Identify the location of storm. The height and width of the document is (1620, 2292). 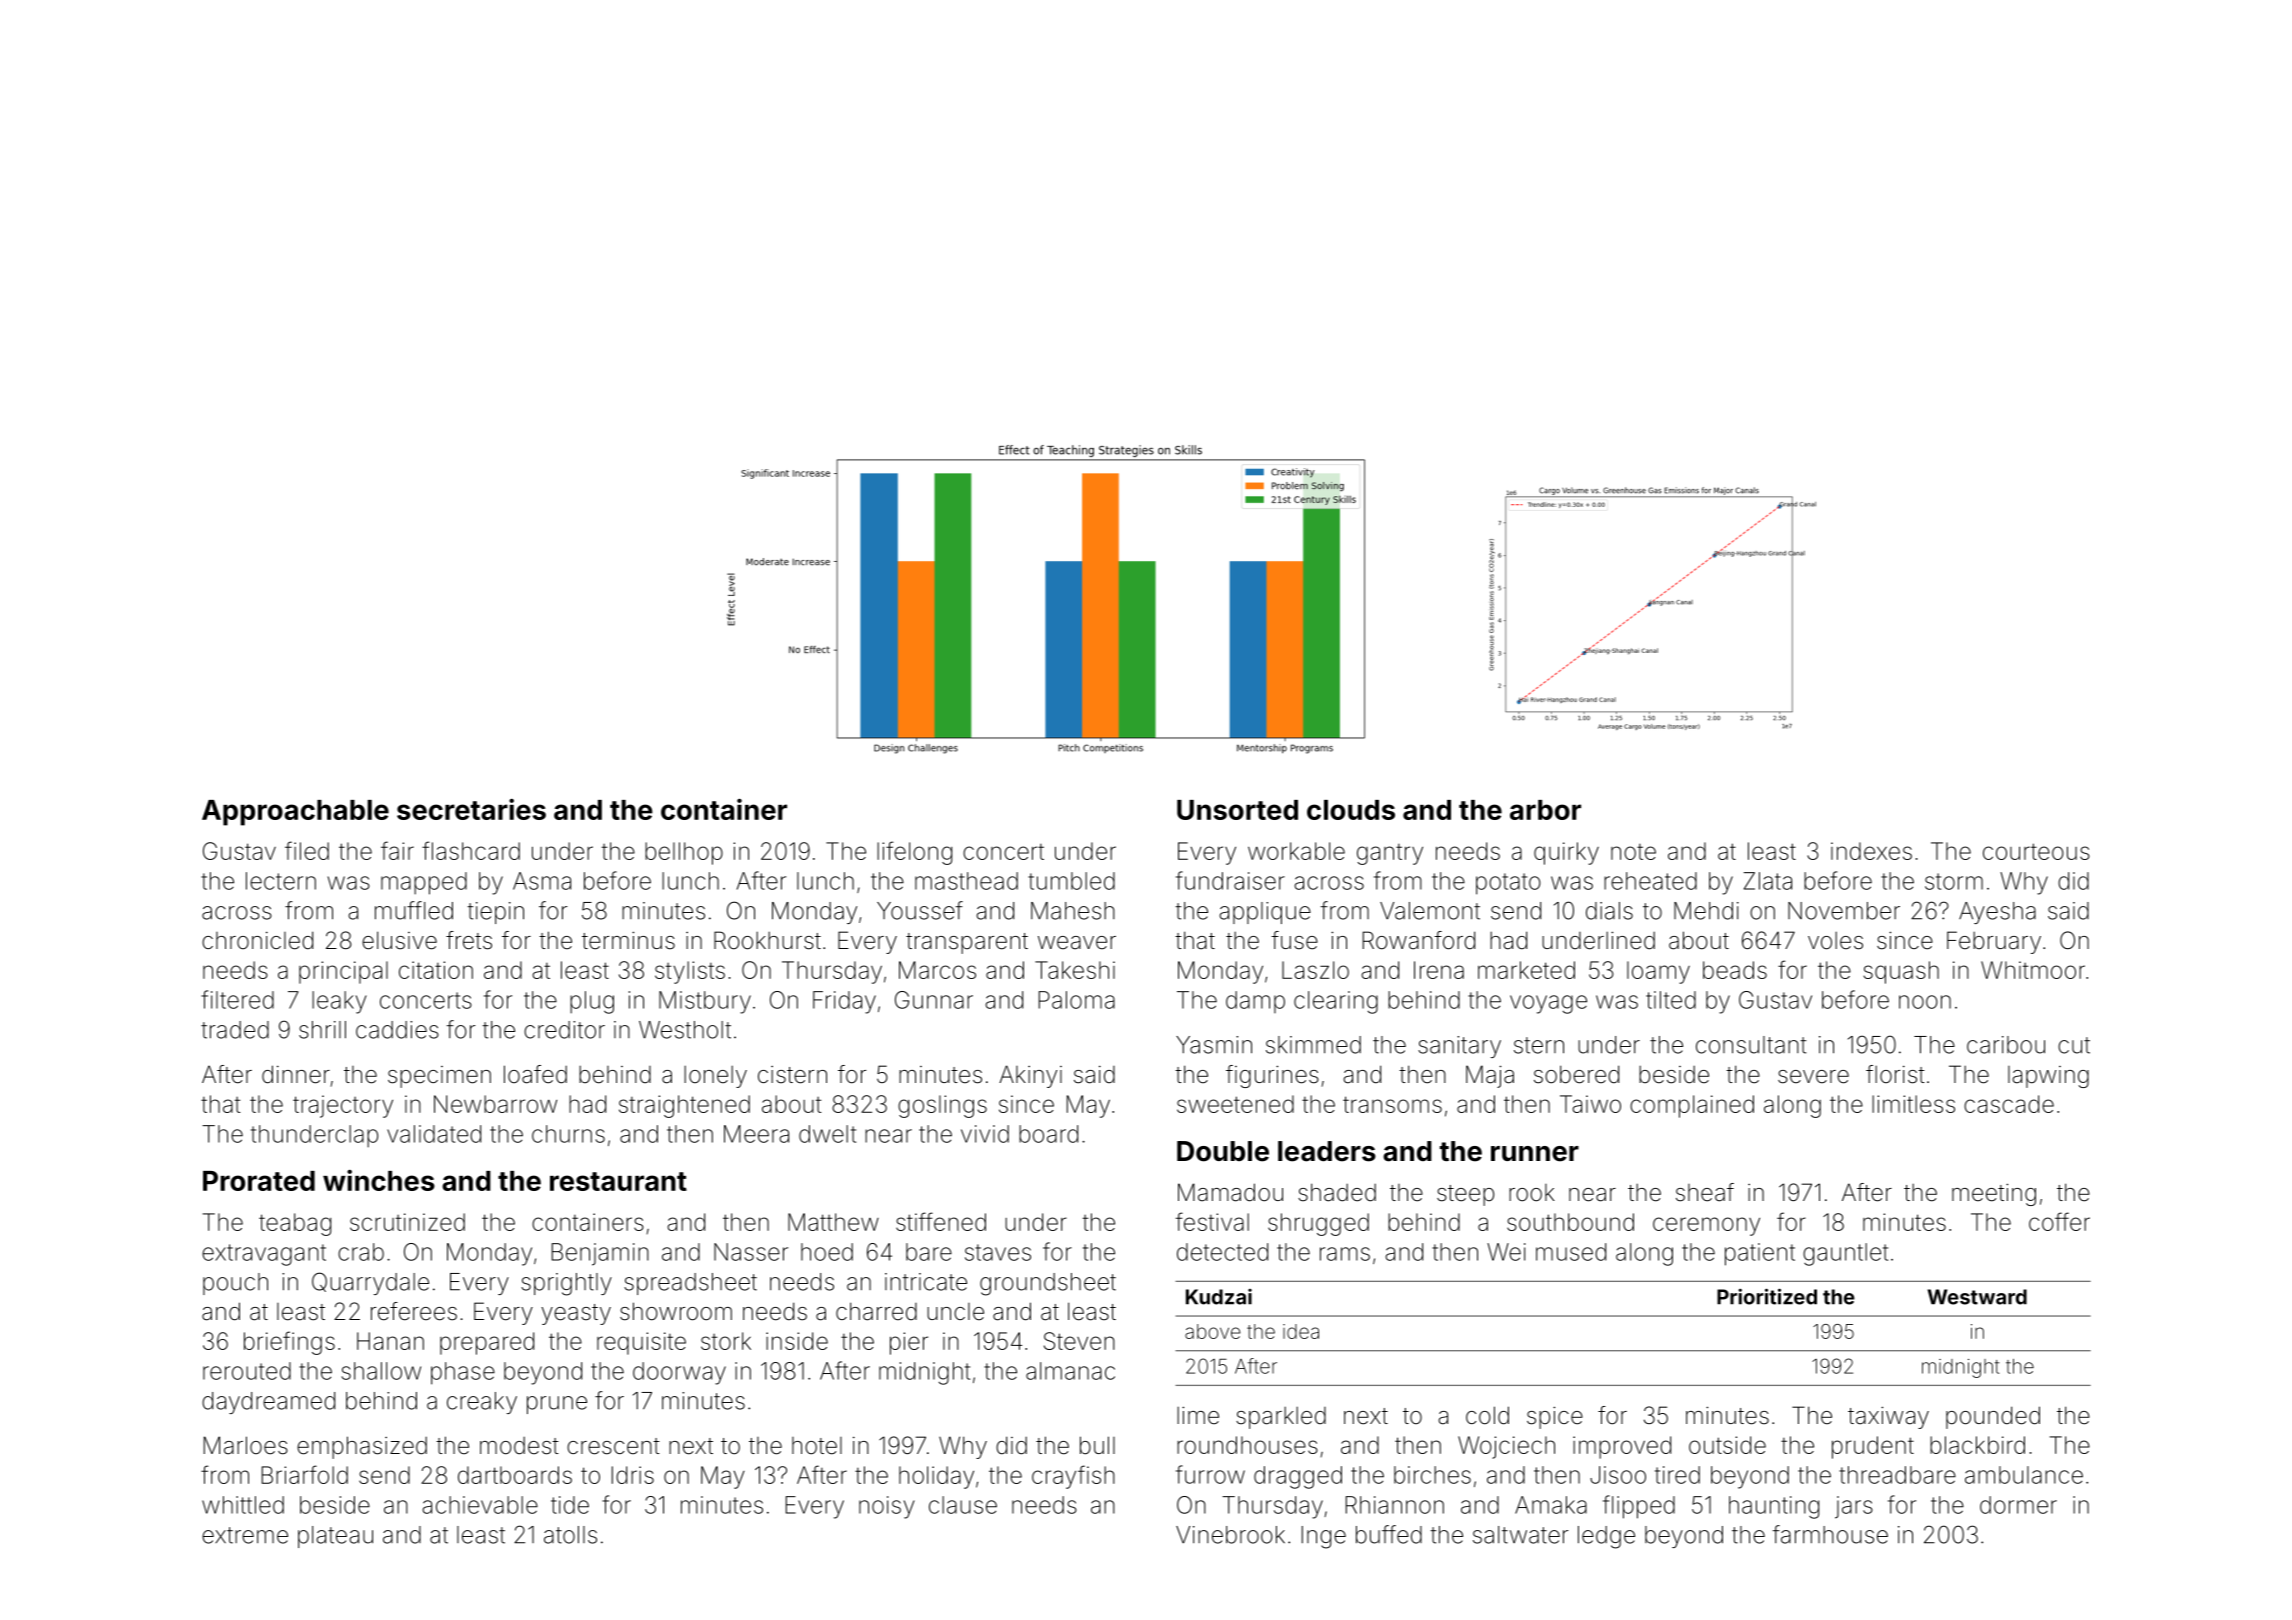
(1954, 881).
